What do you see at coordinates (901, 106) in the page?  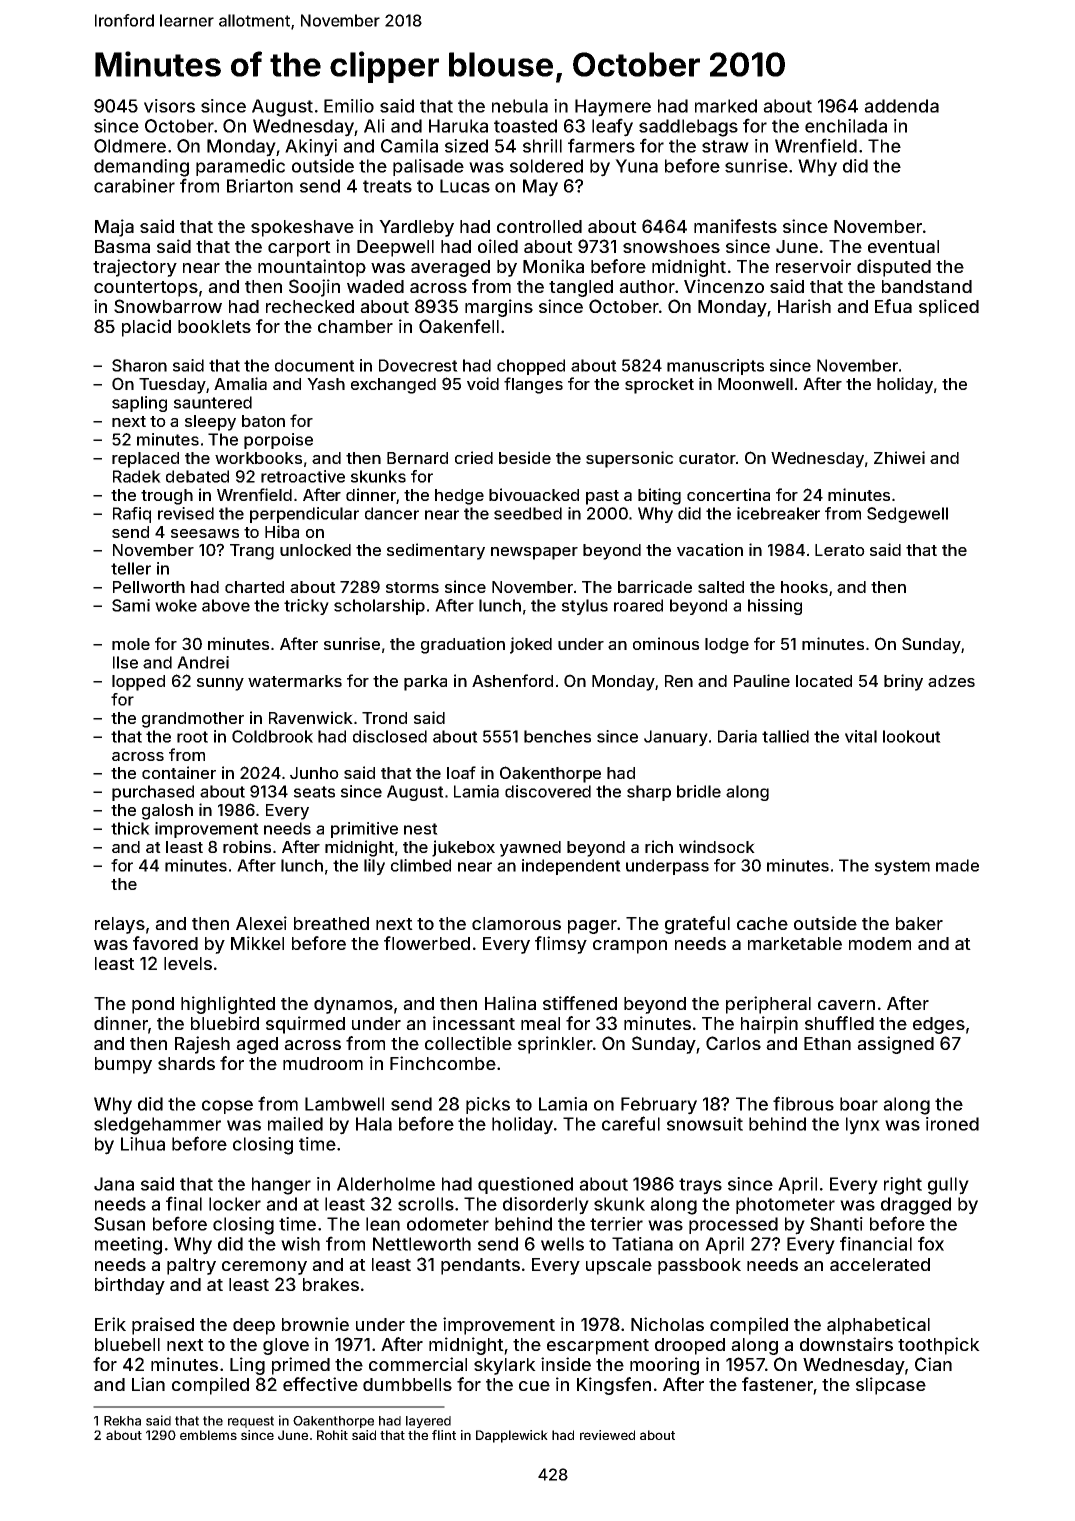 I see `addenda` at bounding box center [901, 106].
